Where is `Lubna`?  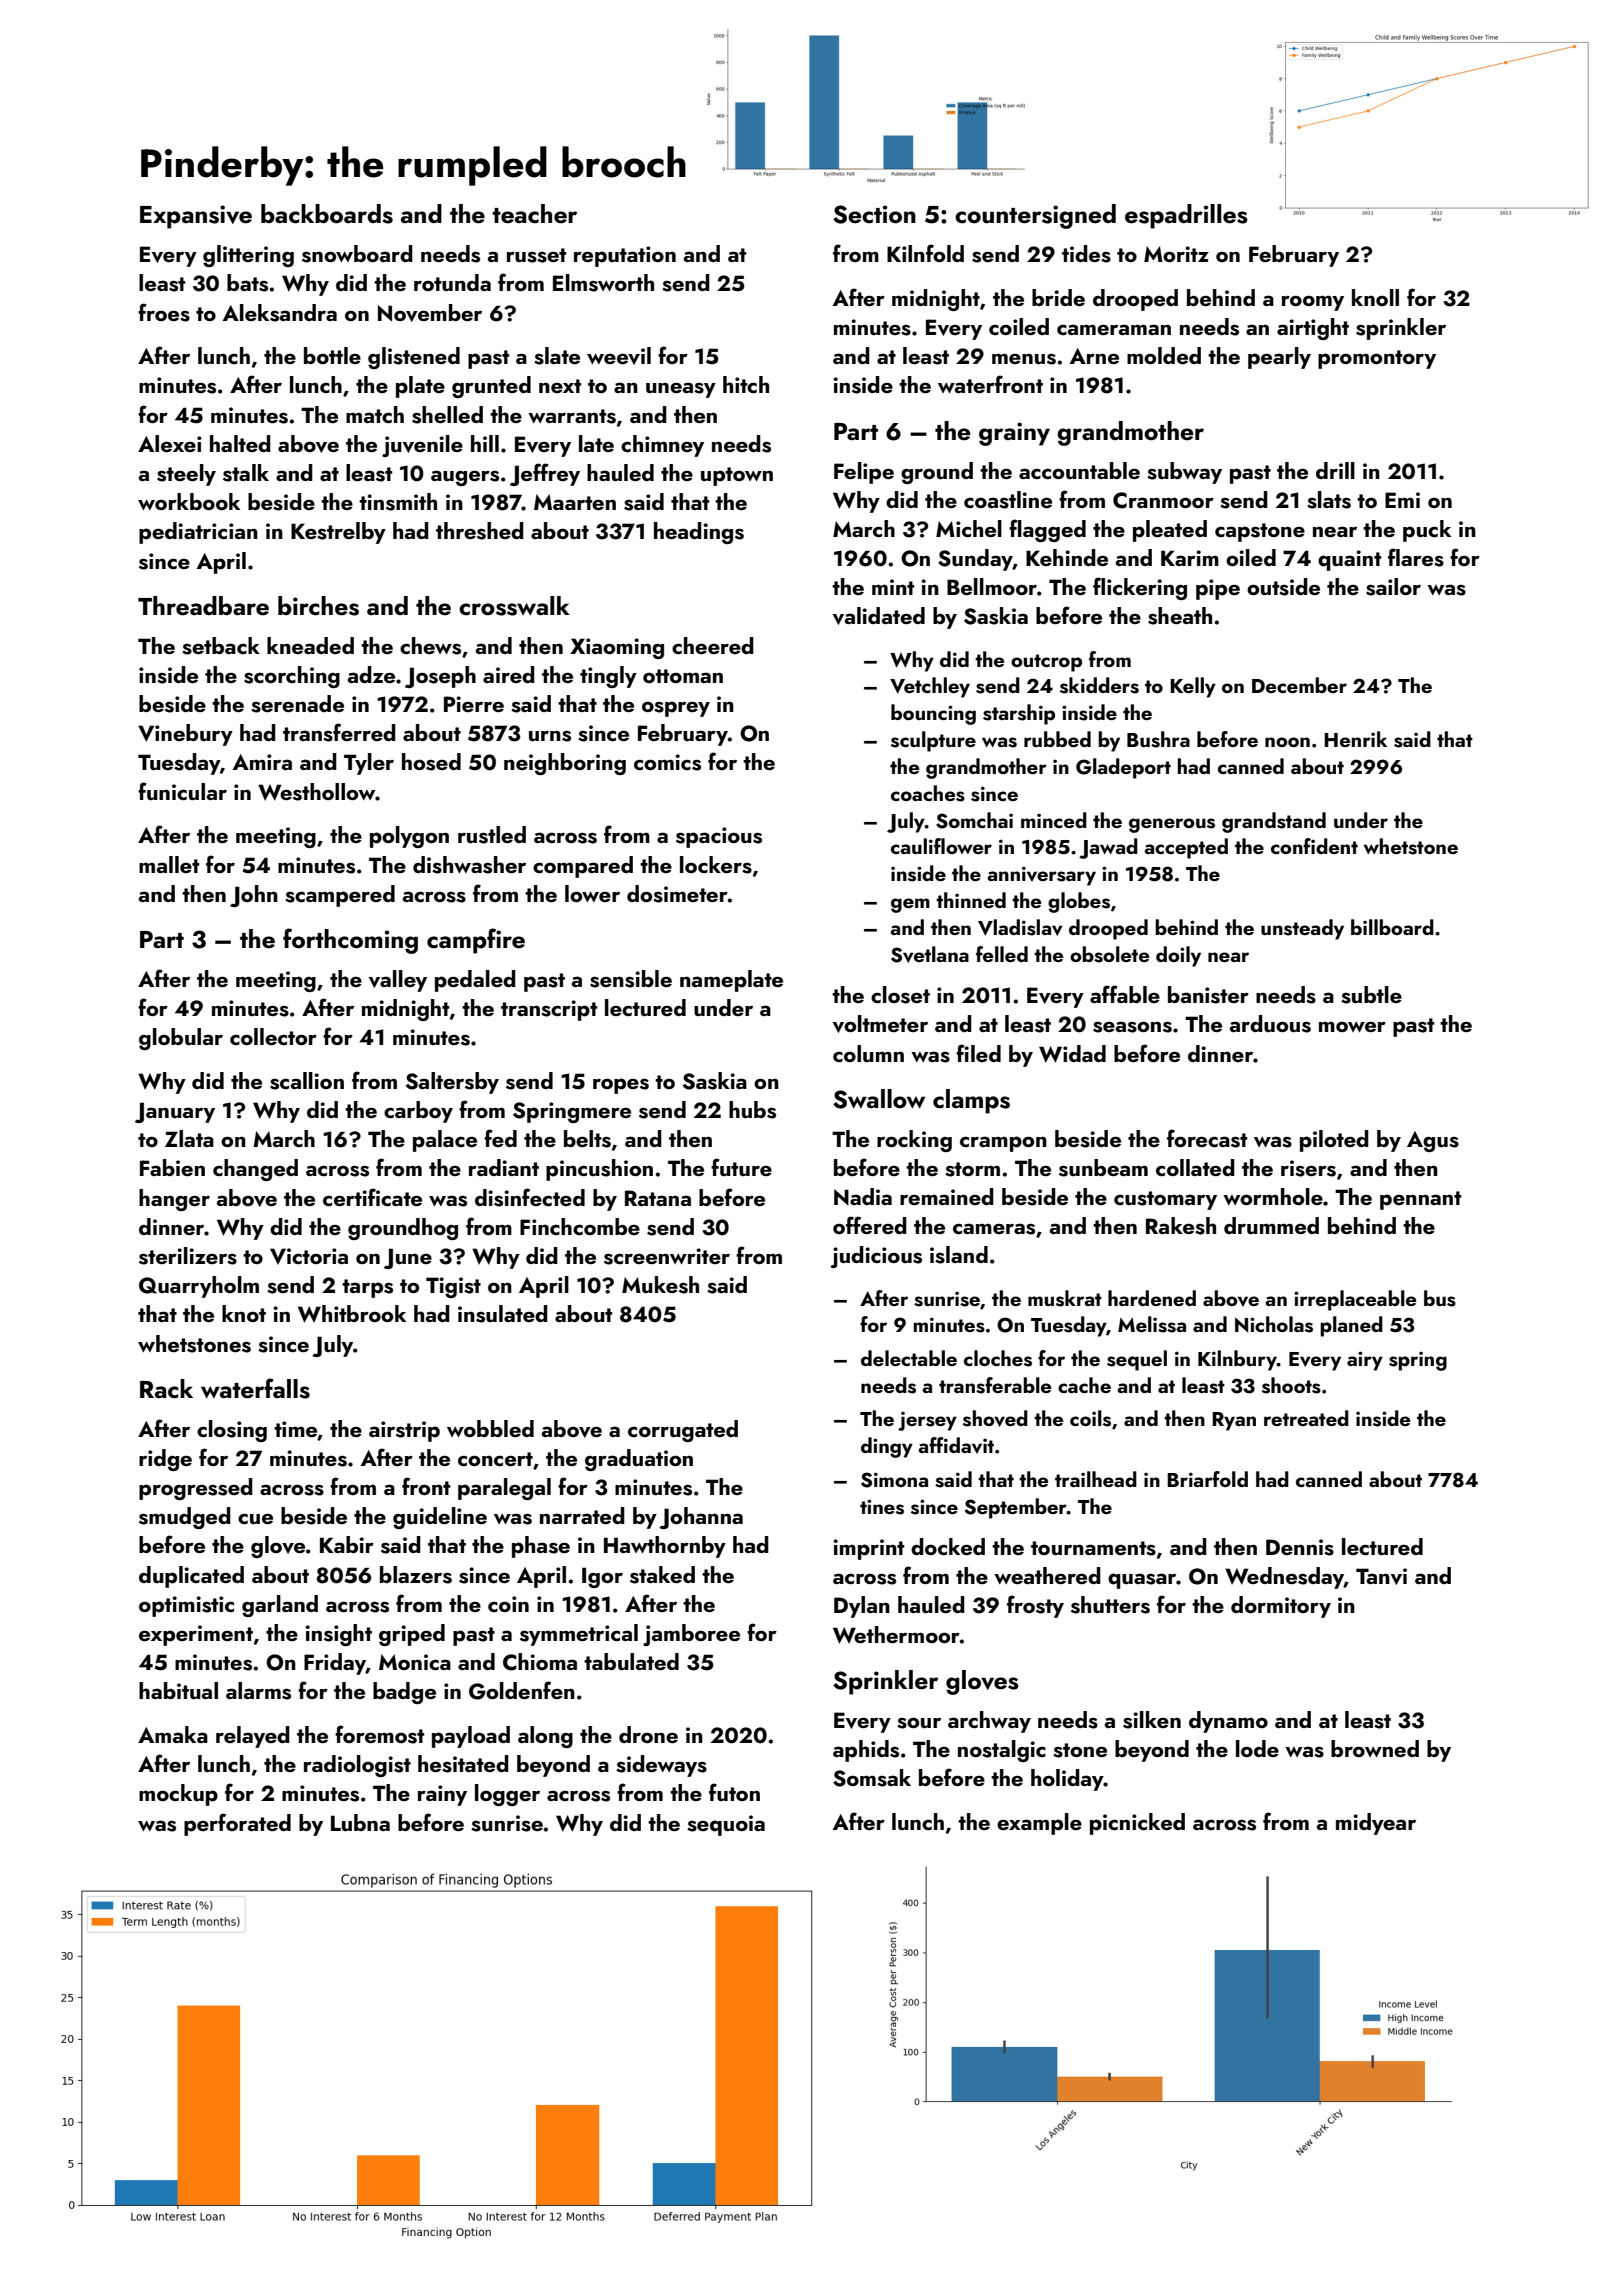
Lubna is located at coordinates (360, 1822).
